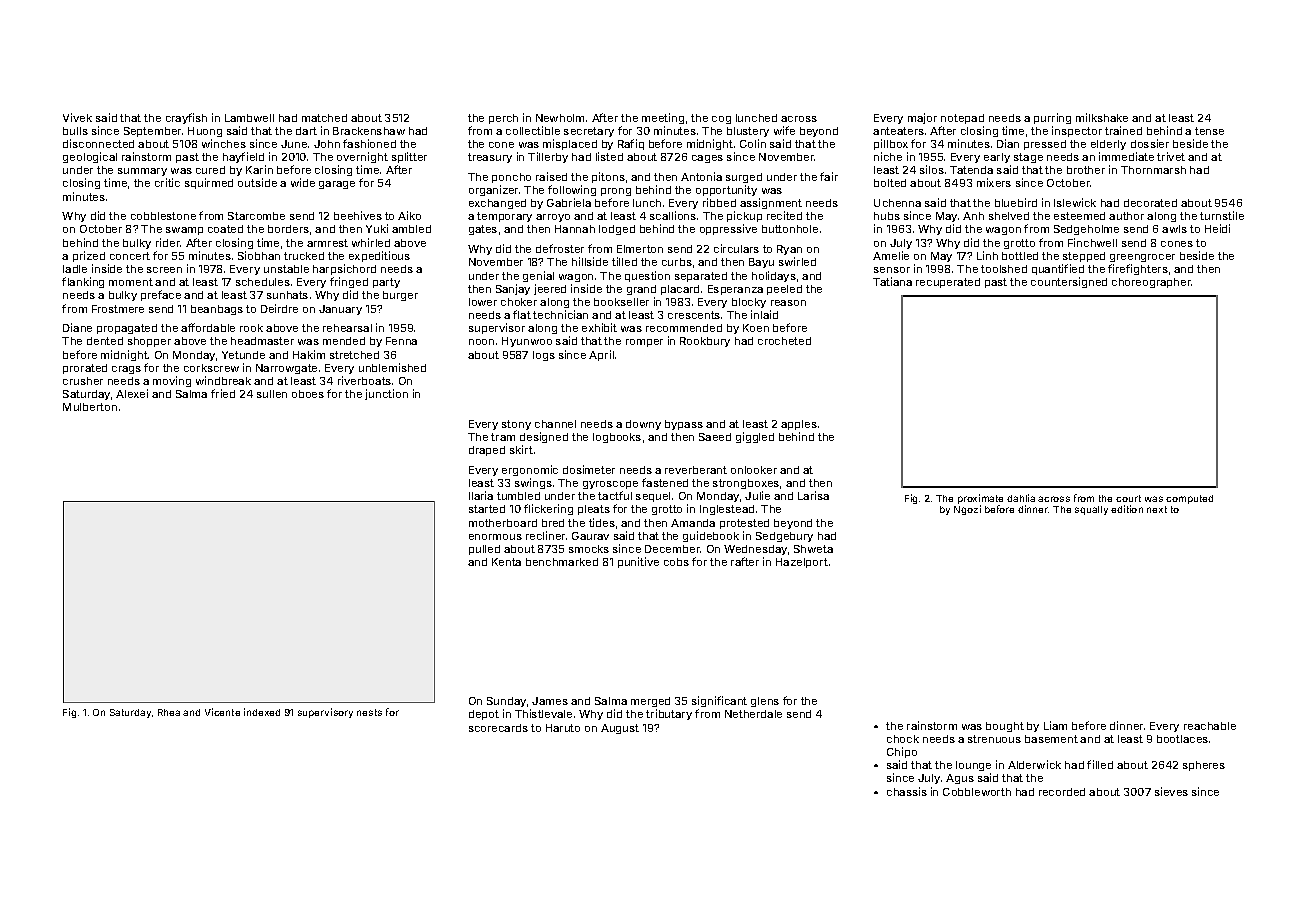 This page has width=1308, height=924. Describe the element at coordinates (673, 215) in the page. I see `scallions` at that location.
